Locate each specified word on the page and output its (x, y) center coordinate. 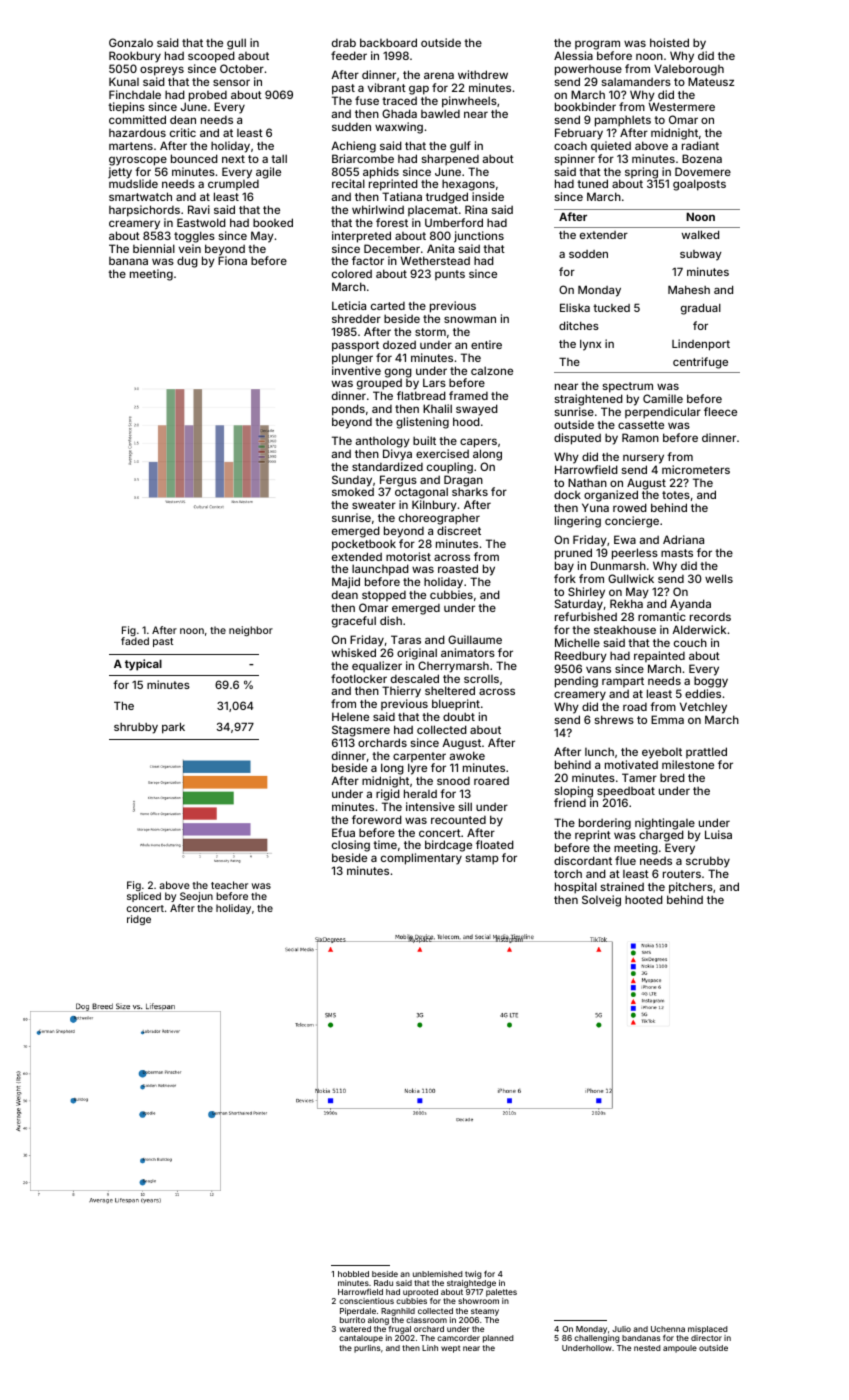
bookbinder (585, 106)
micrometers (696, 469)
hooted (644, 899)
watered (355, 1329)
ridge (139, 920)
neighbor (251, 631)
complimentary (421, 859)
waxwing (399, 128)
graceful (354, 622)
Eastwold (201, 222)
